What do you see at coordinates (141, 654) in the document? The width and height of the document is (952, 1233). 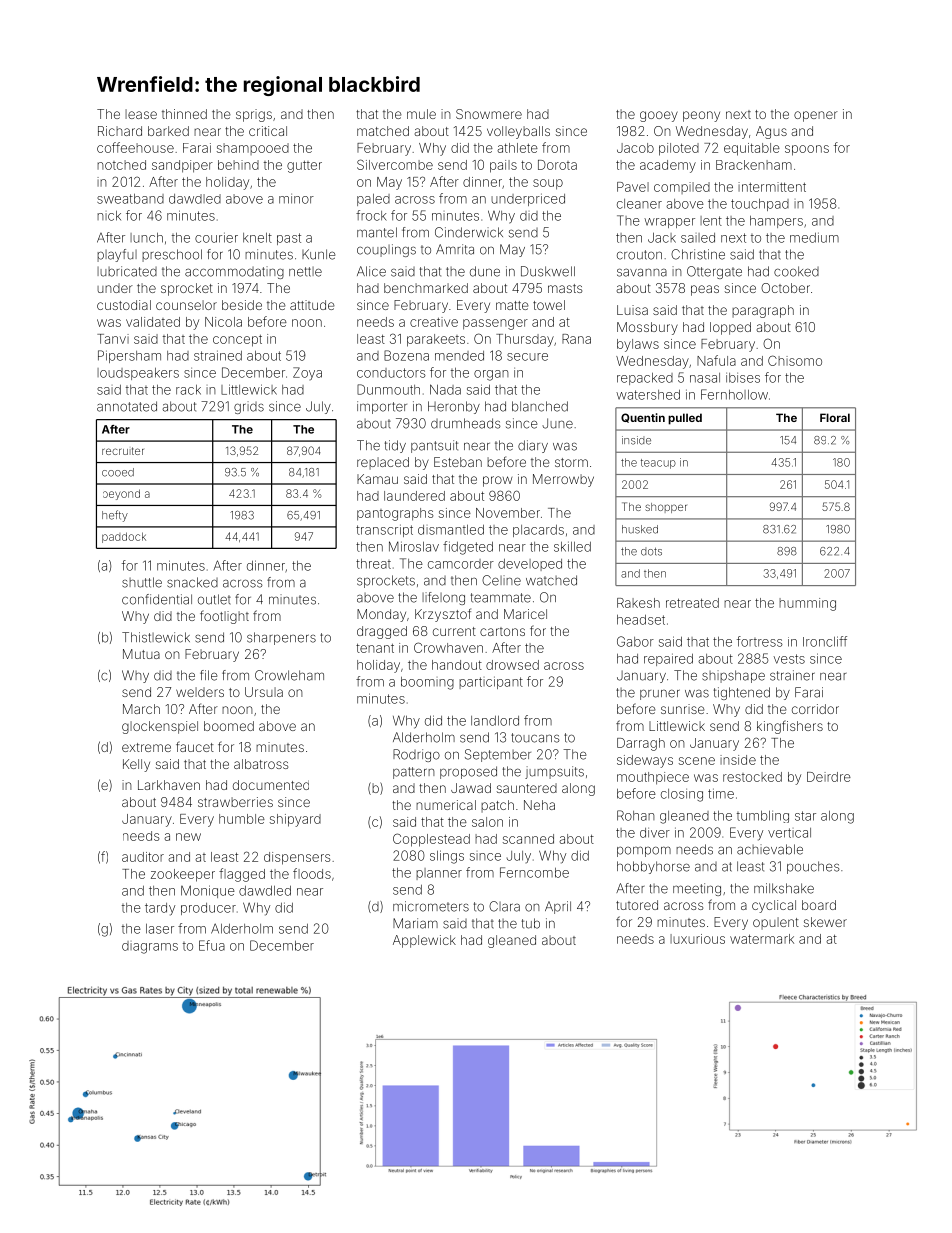 I see `Mutua` at bounding box center [141, 654].
